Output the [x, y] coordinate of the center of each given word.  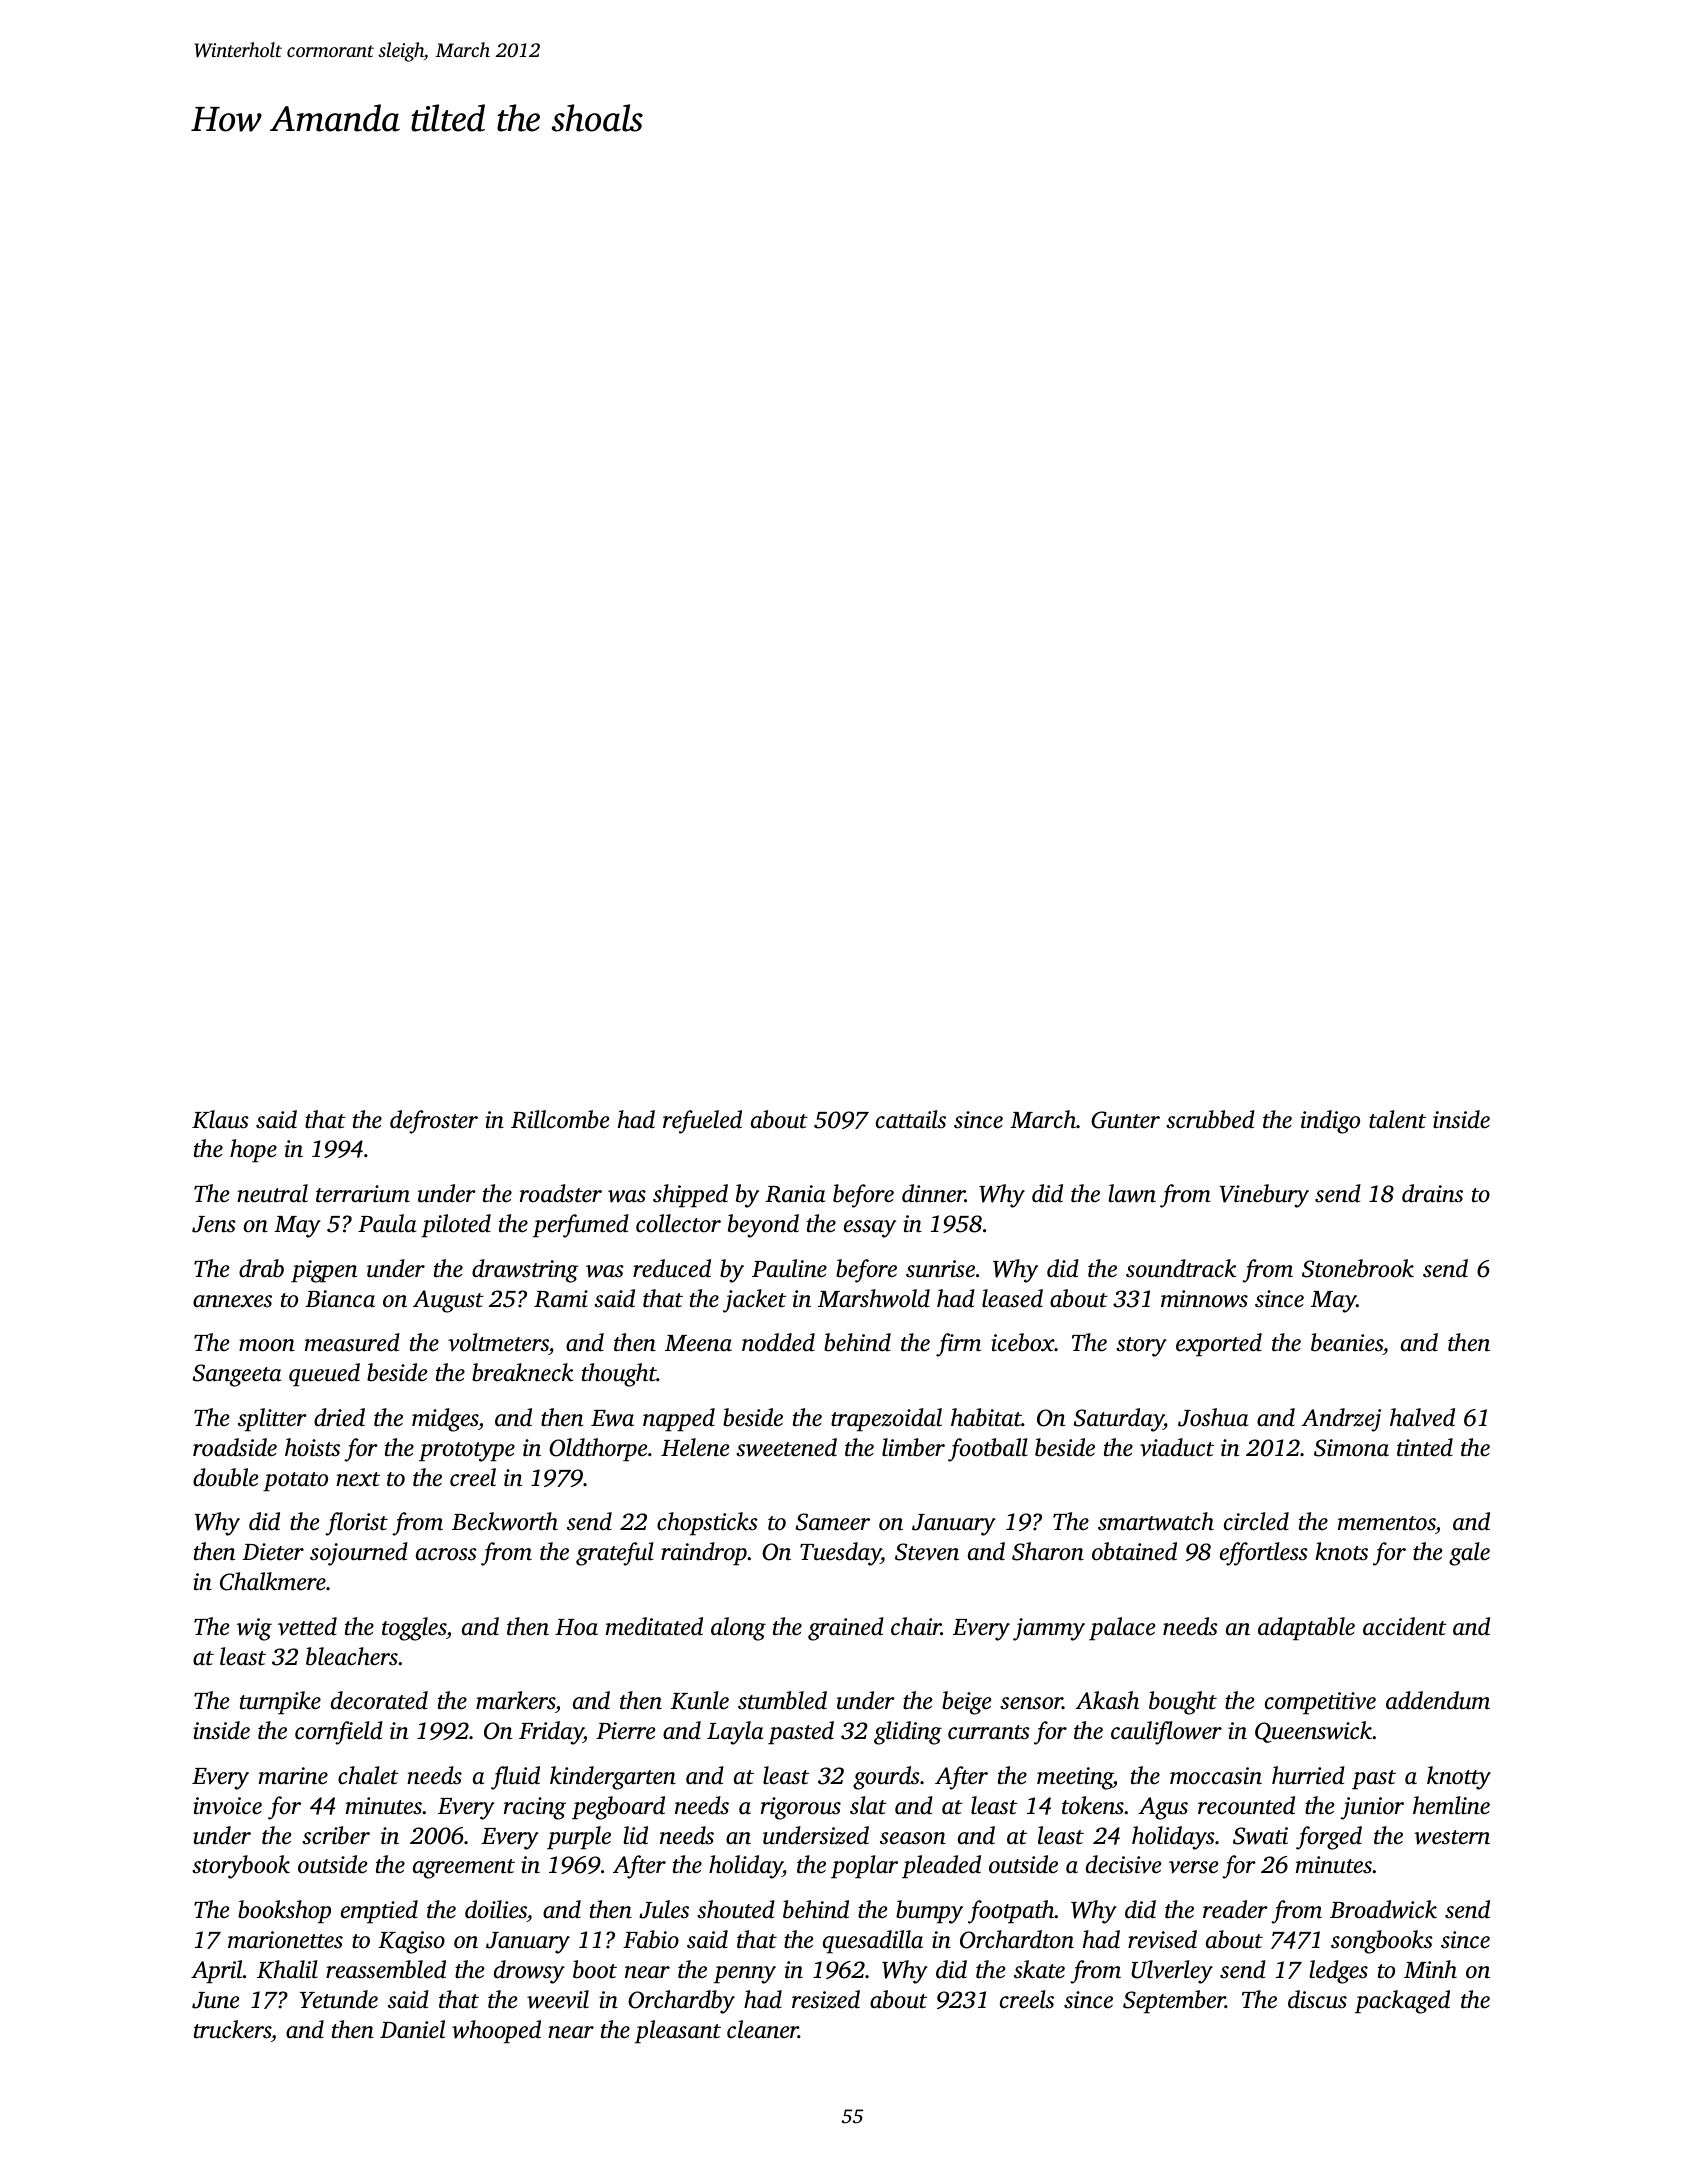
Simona [1351, 1448]
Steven [927, 1552]
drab [261, 1268]
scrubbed [1210, 1119]
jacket [754, 1301]
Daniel [412, 2029]
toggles [414, 1629]
